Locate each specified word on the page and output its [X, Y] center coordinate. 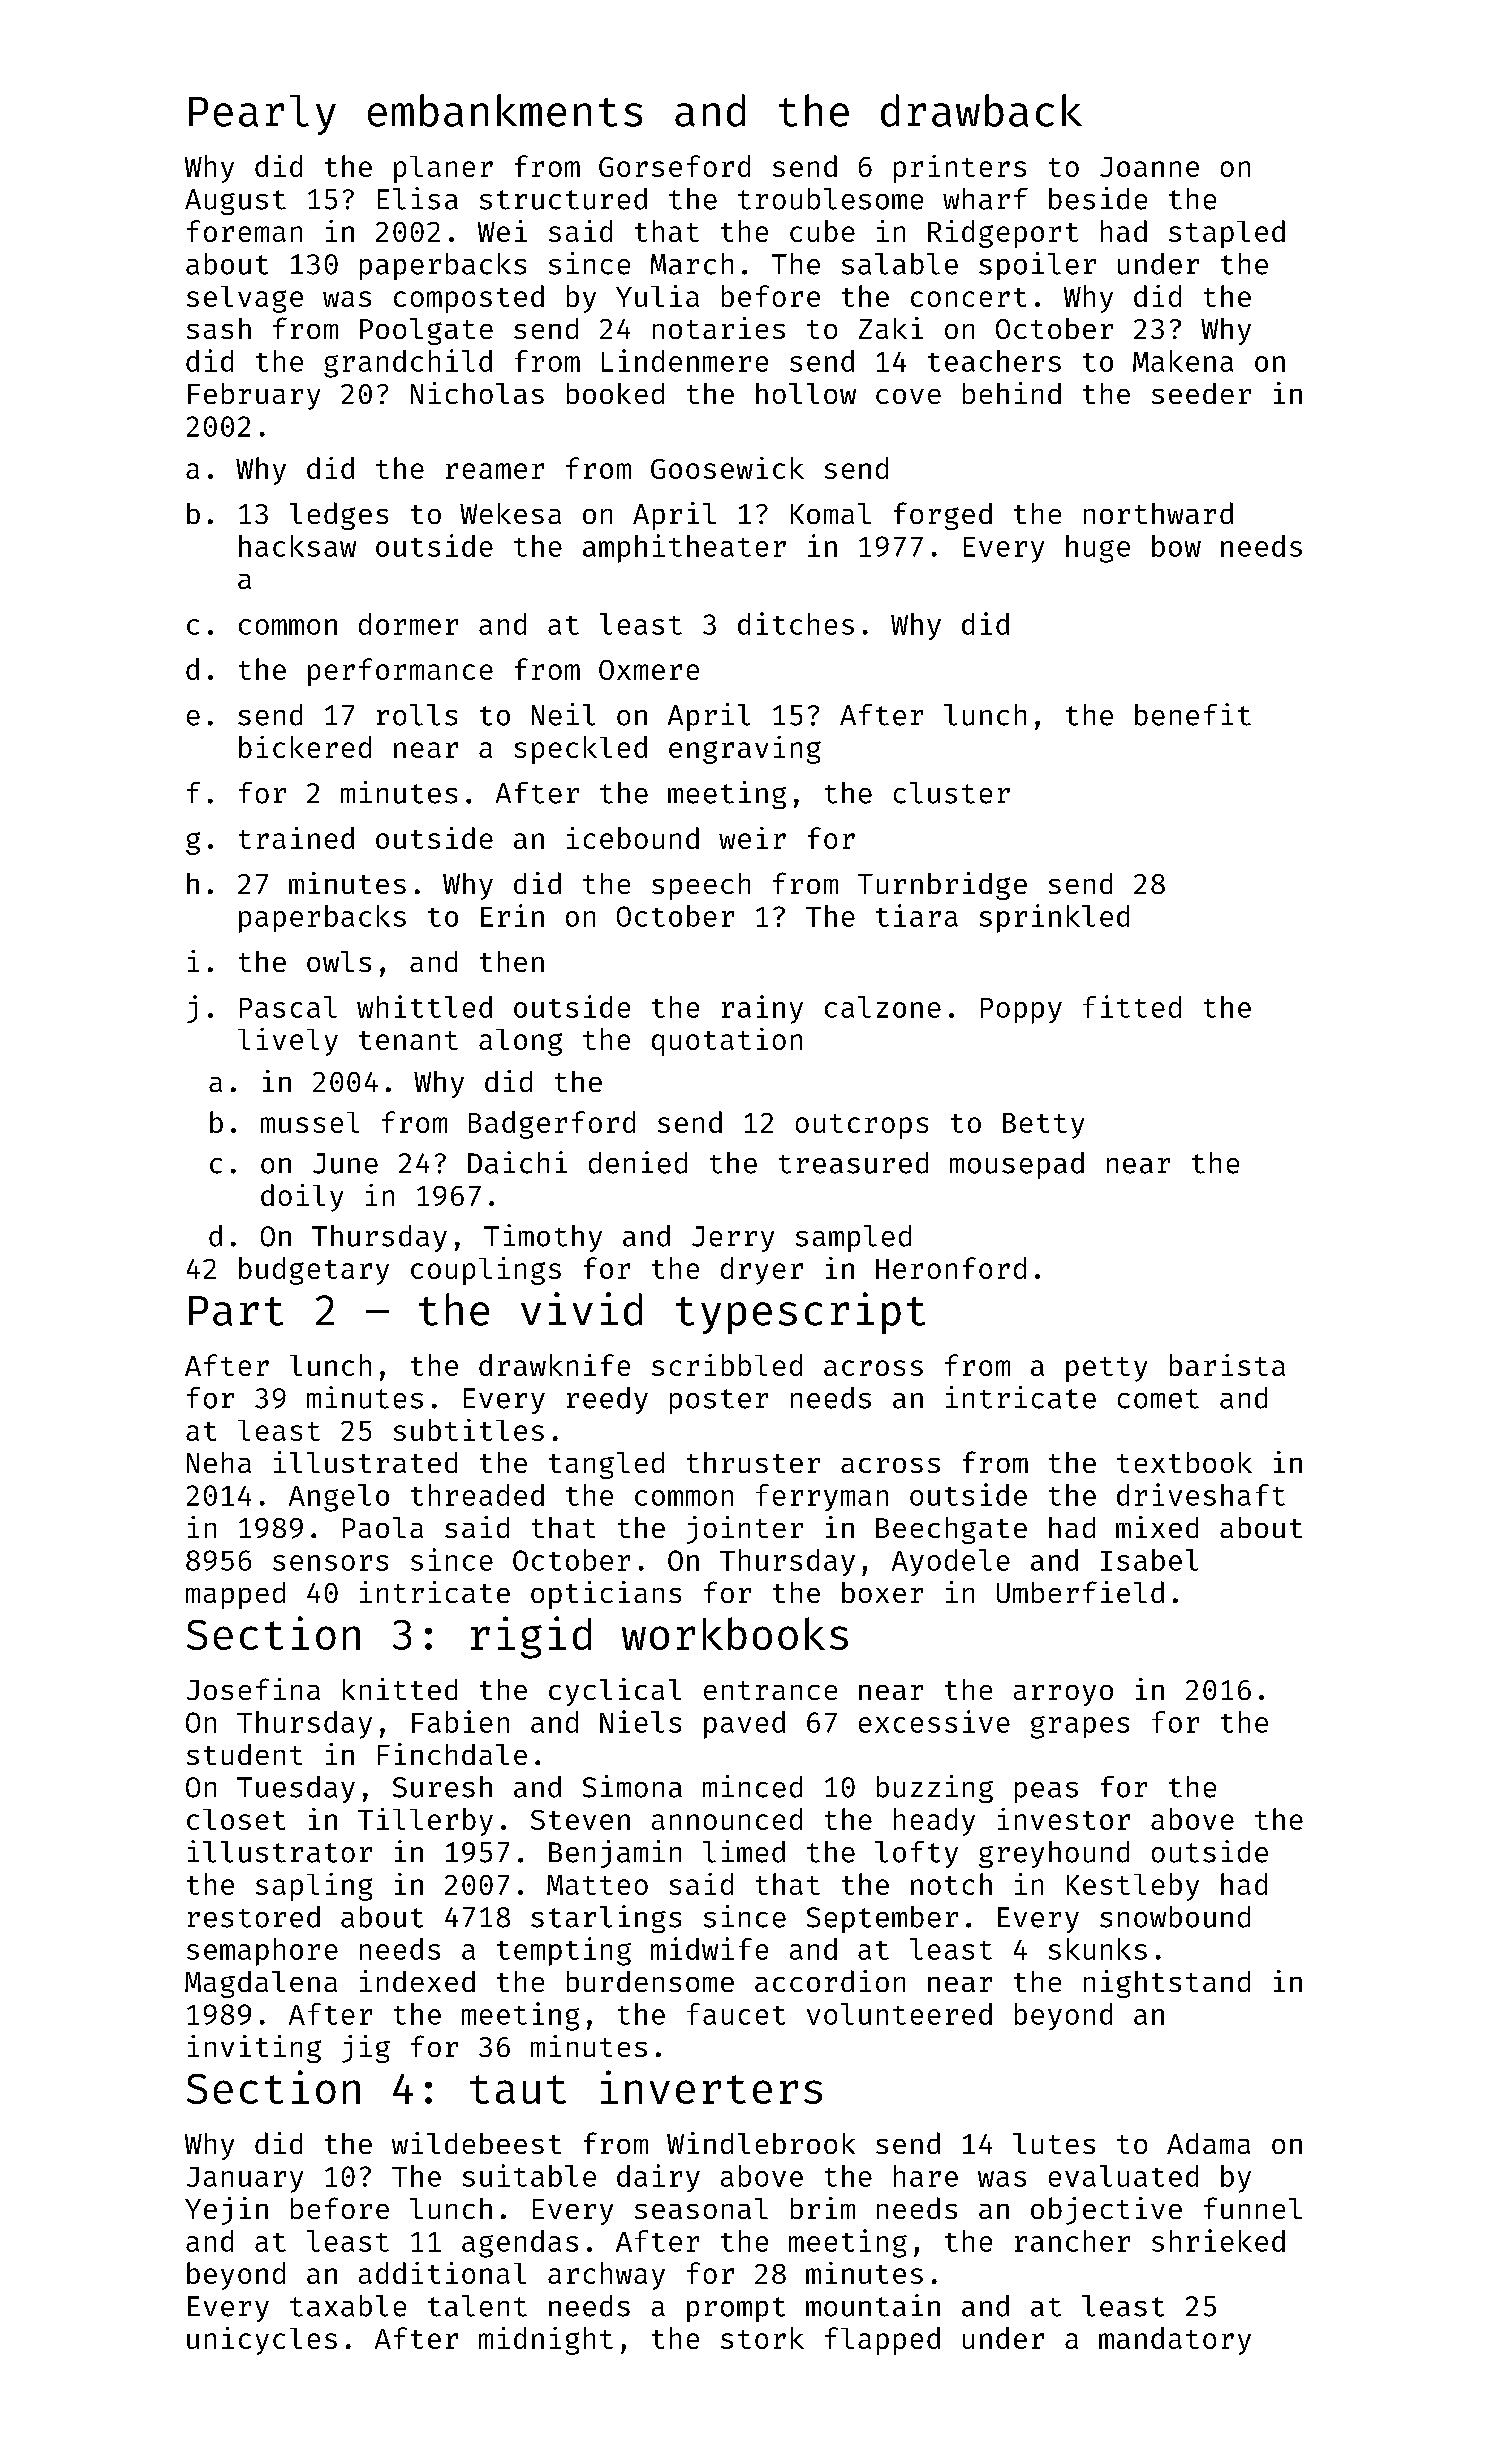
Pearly [262, 115]
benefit [1193, 714]
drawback [981, 110]
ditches [796, 623]
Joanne [1149, 167]
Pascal [288, 1007]
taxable [348, 2306]
